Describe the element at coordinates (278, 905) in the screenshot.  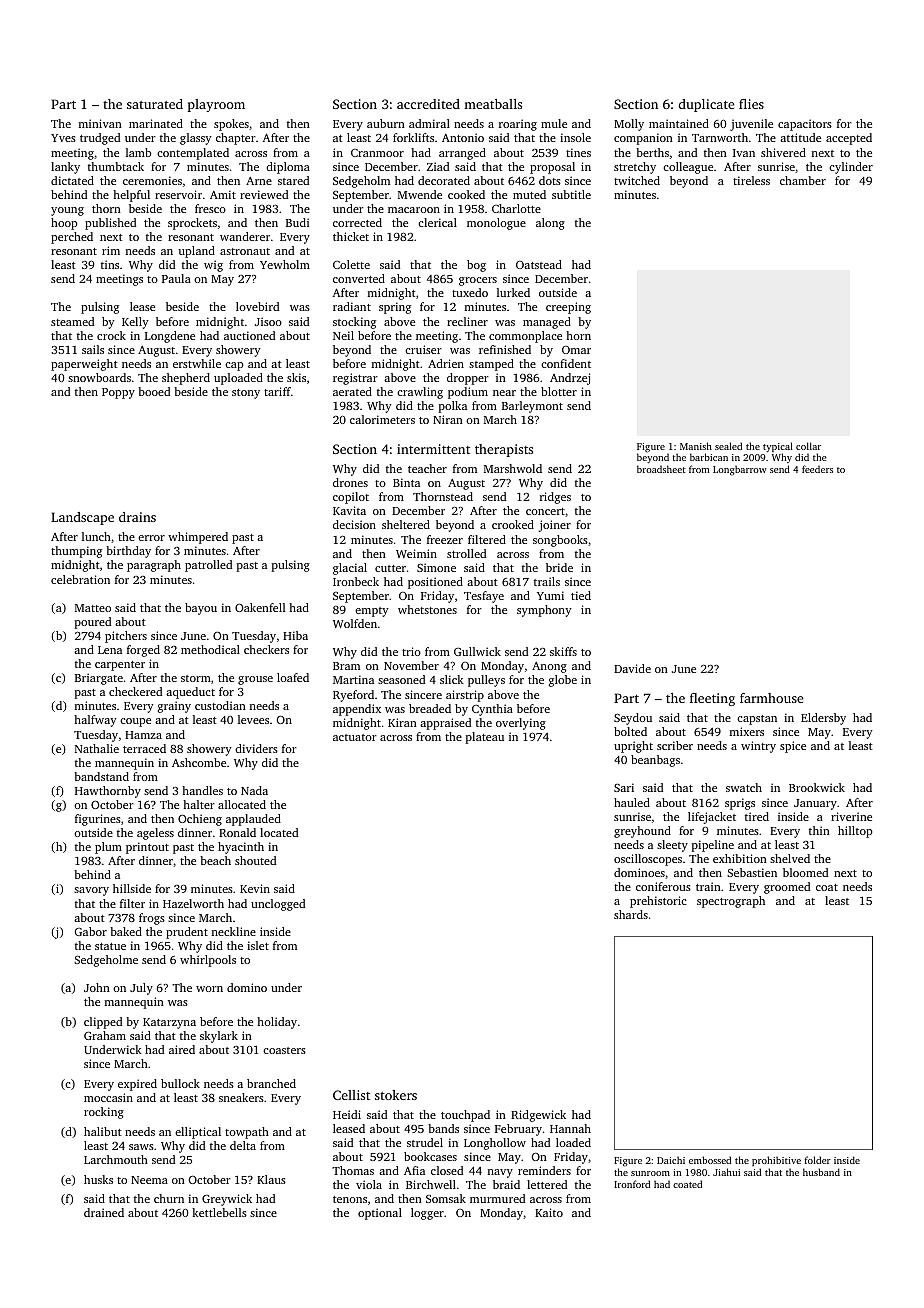
I see `unclogged` at that location.
